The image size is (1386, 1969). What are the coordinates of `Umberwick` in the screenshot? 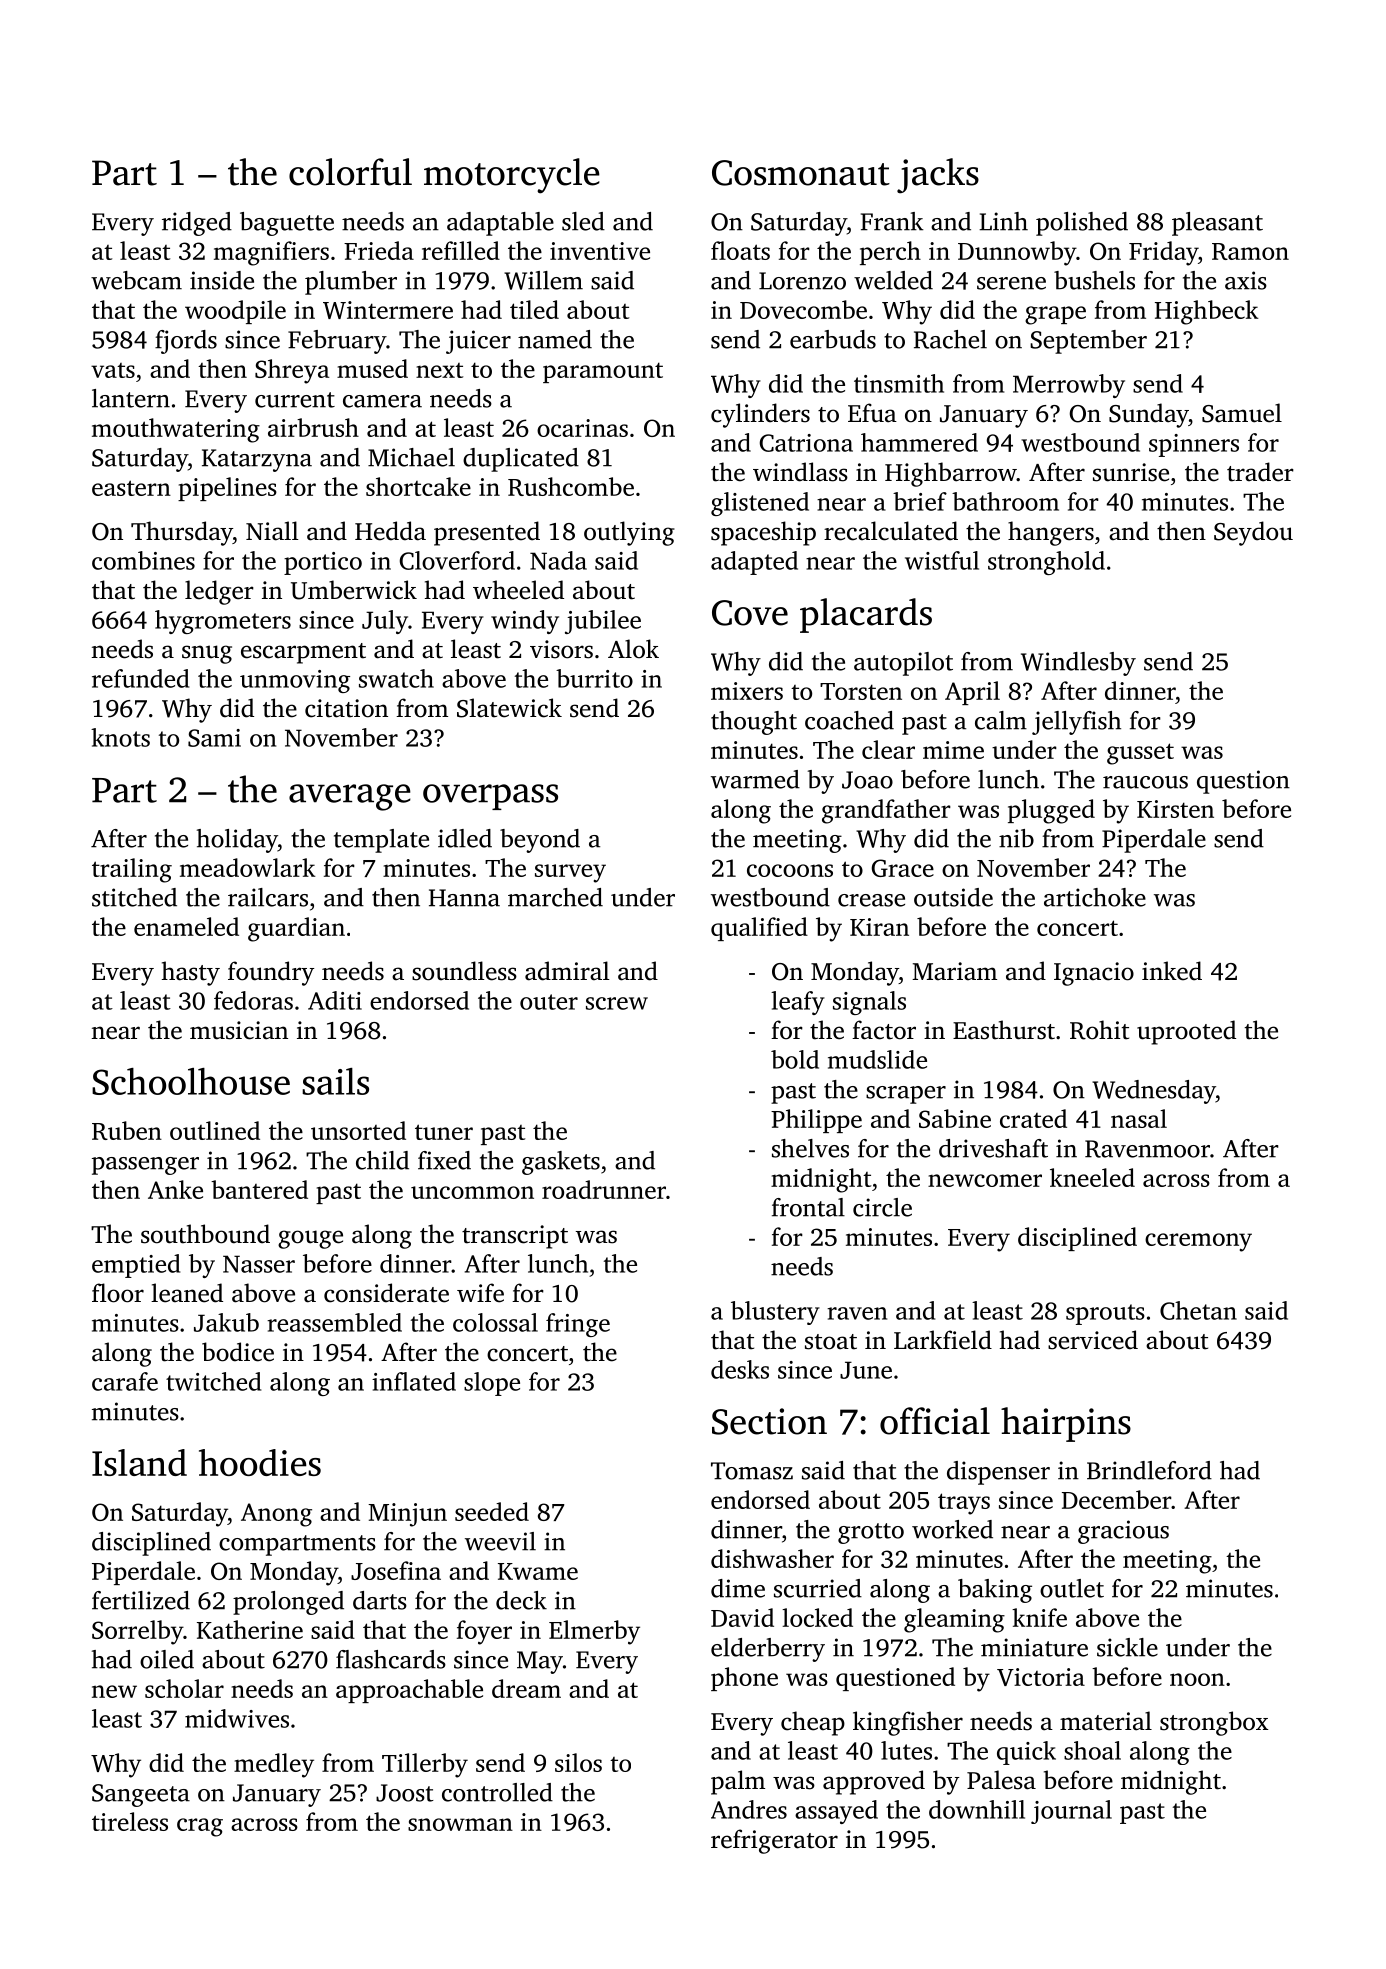 It's located at (354, 590).
